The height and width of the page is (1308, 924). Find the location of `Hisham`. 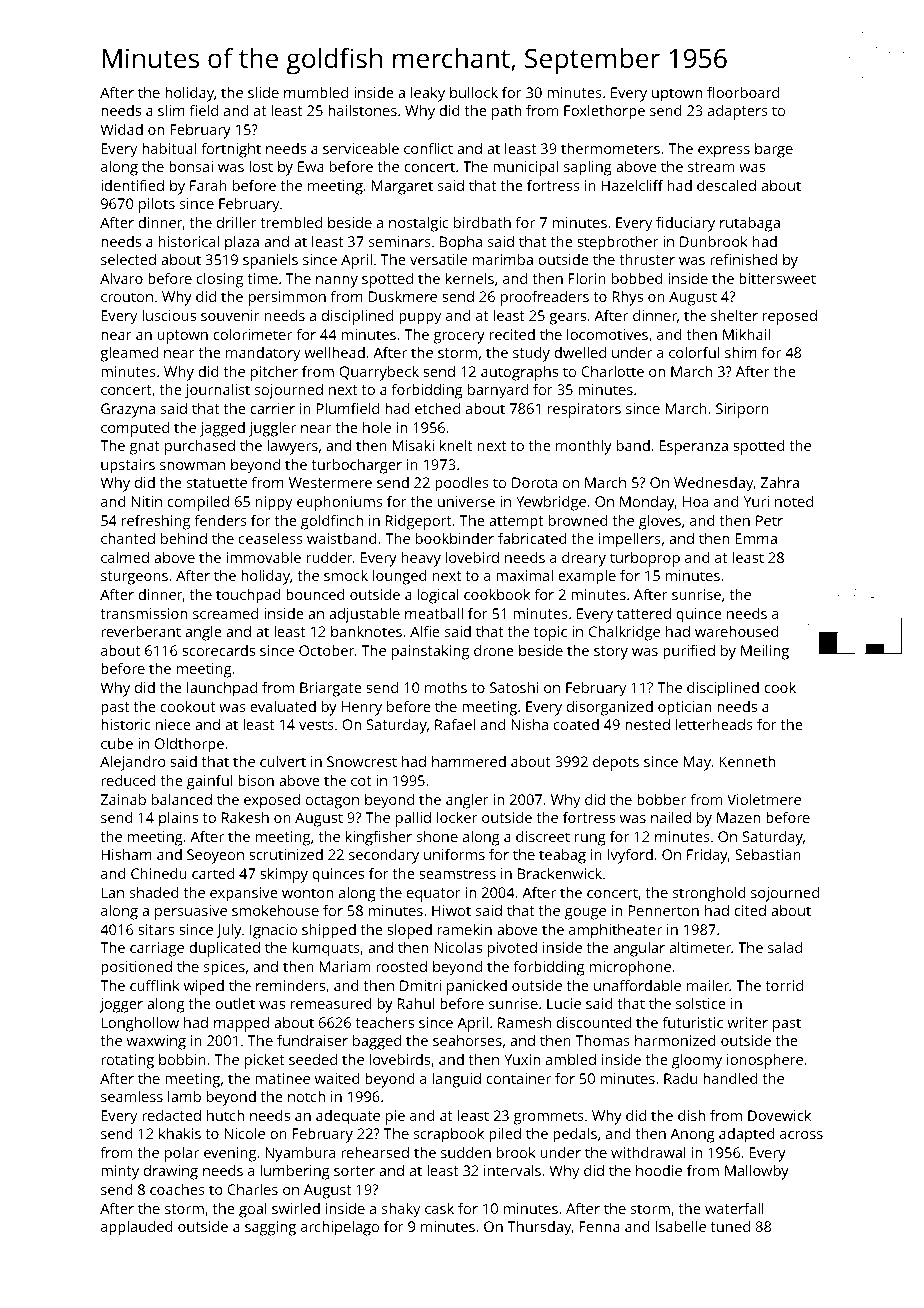

Hisham is located at coordinates (126, 854).
